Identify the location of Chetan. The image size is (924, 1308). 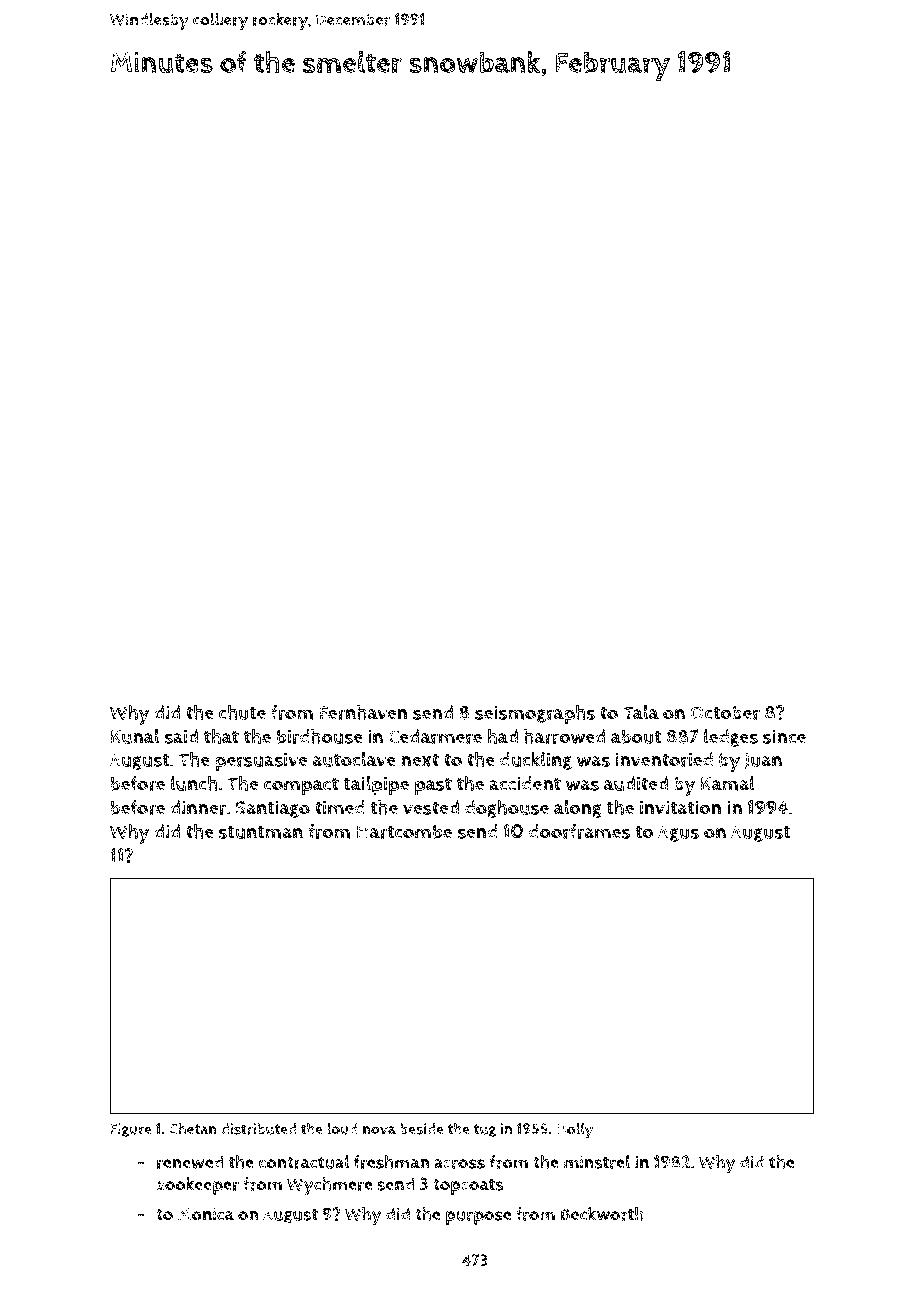
(193, 1128).
